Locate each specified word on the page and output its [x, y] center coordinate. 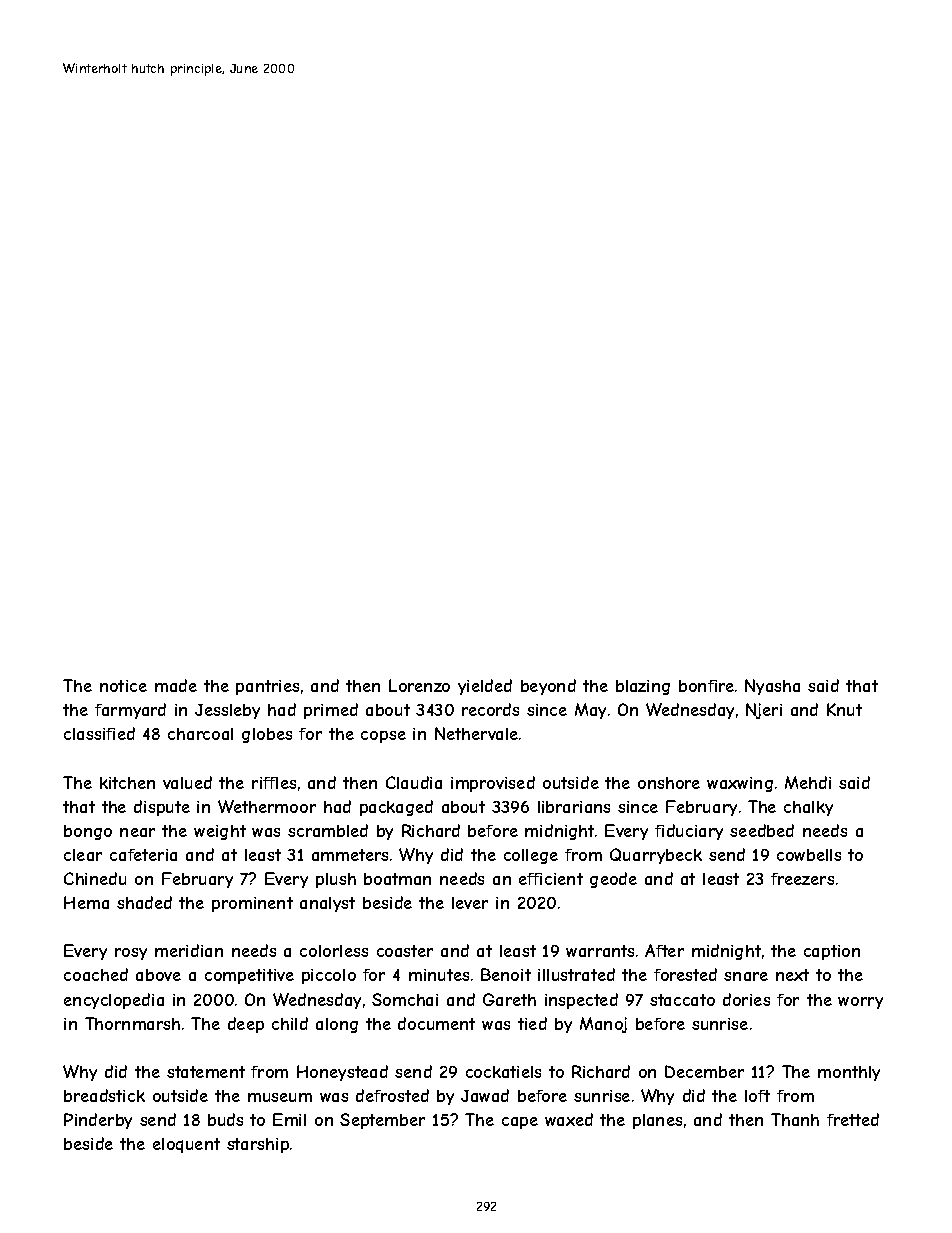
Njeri [764, 711]
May [590, 711]
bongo [88, 832]
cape [520, 1123]
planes [657, 1121]
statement [206, 1072]
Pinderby [98, 1121]
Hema [86, 902]
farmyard [130, 711]
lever [470, 903]
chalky [808, 808]
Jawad [485, 1095]
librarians [574, 807]
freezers [802, 879]
